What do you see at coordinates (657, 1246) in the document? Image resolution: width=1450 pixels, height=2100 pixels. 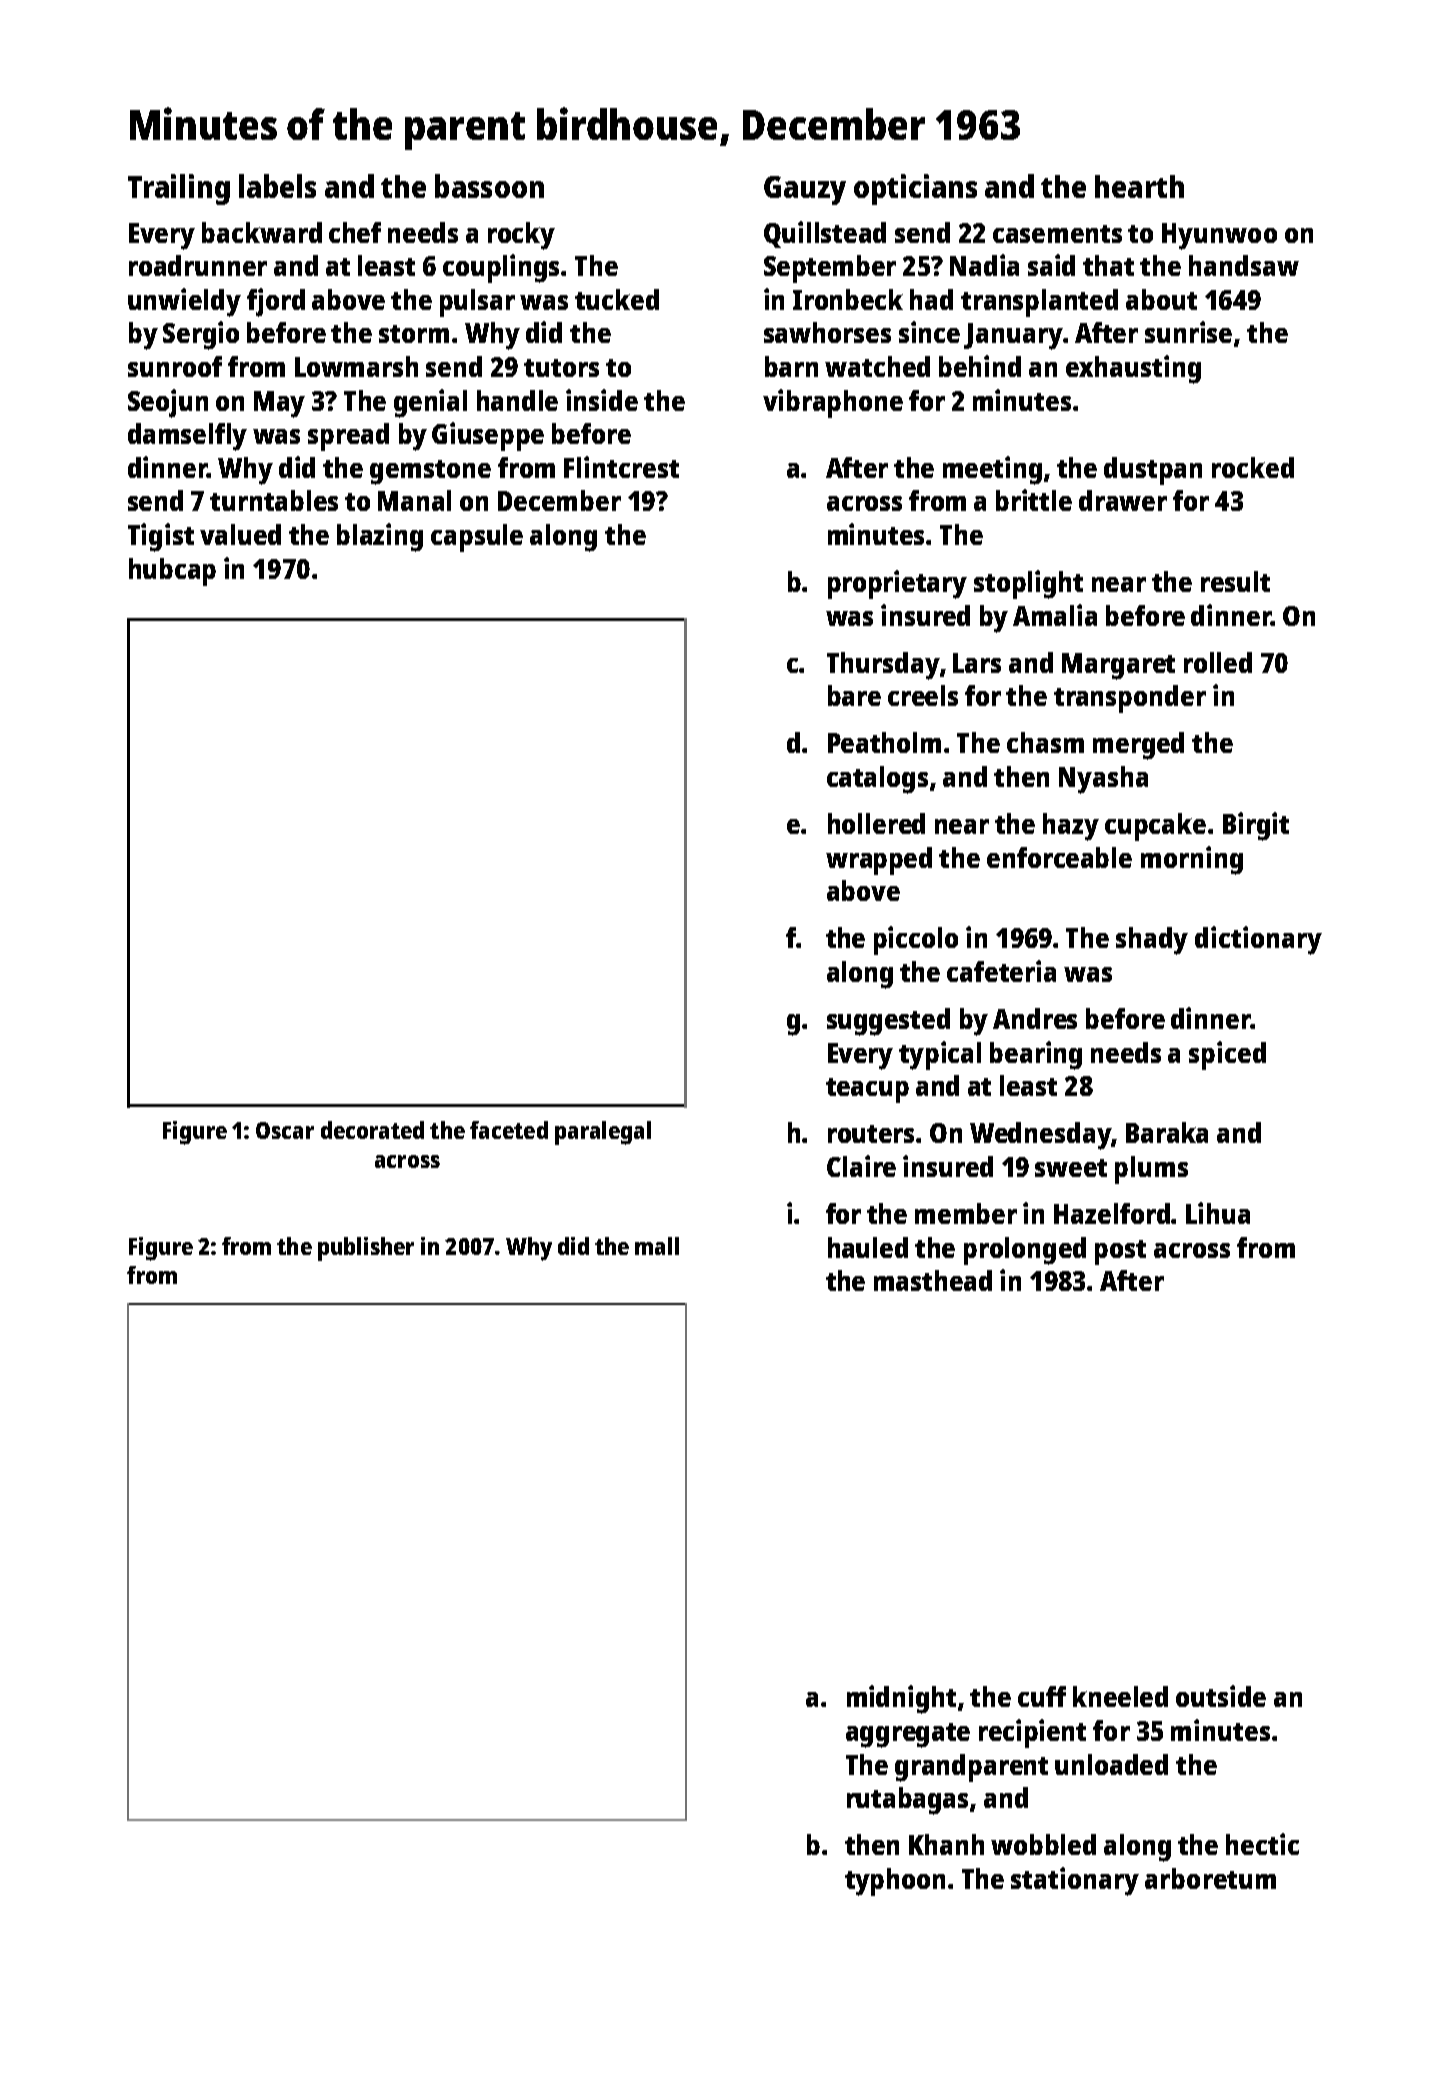 I see `mall` at bounding box center [657, 1246].
